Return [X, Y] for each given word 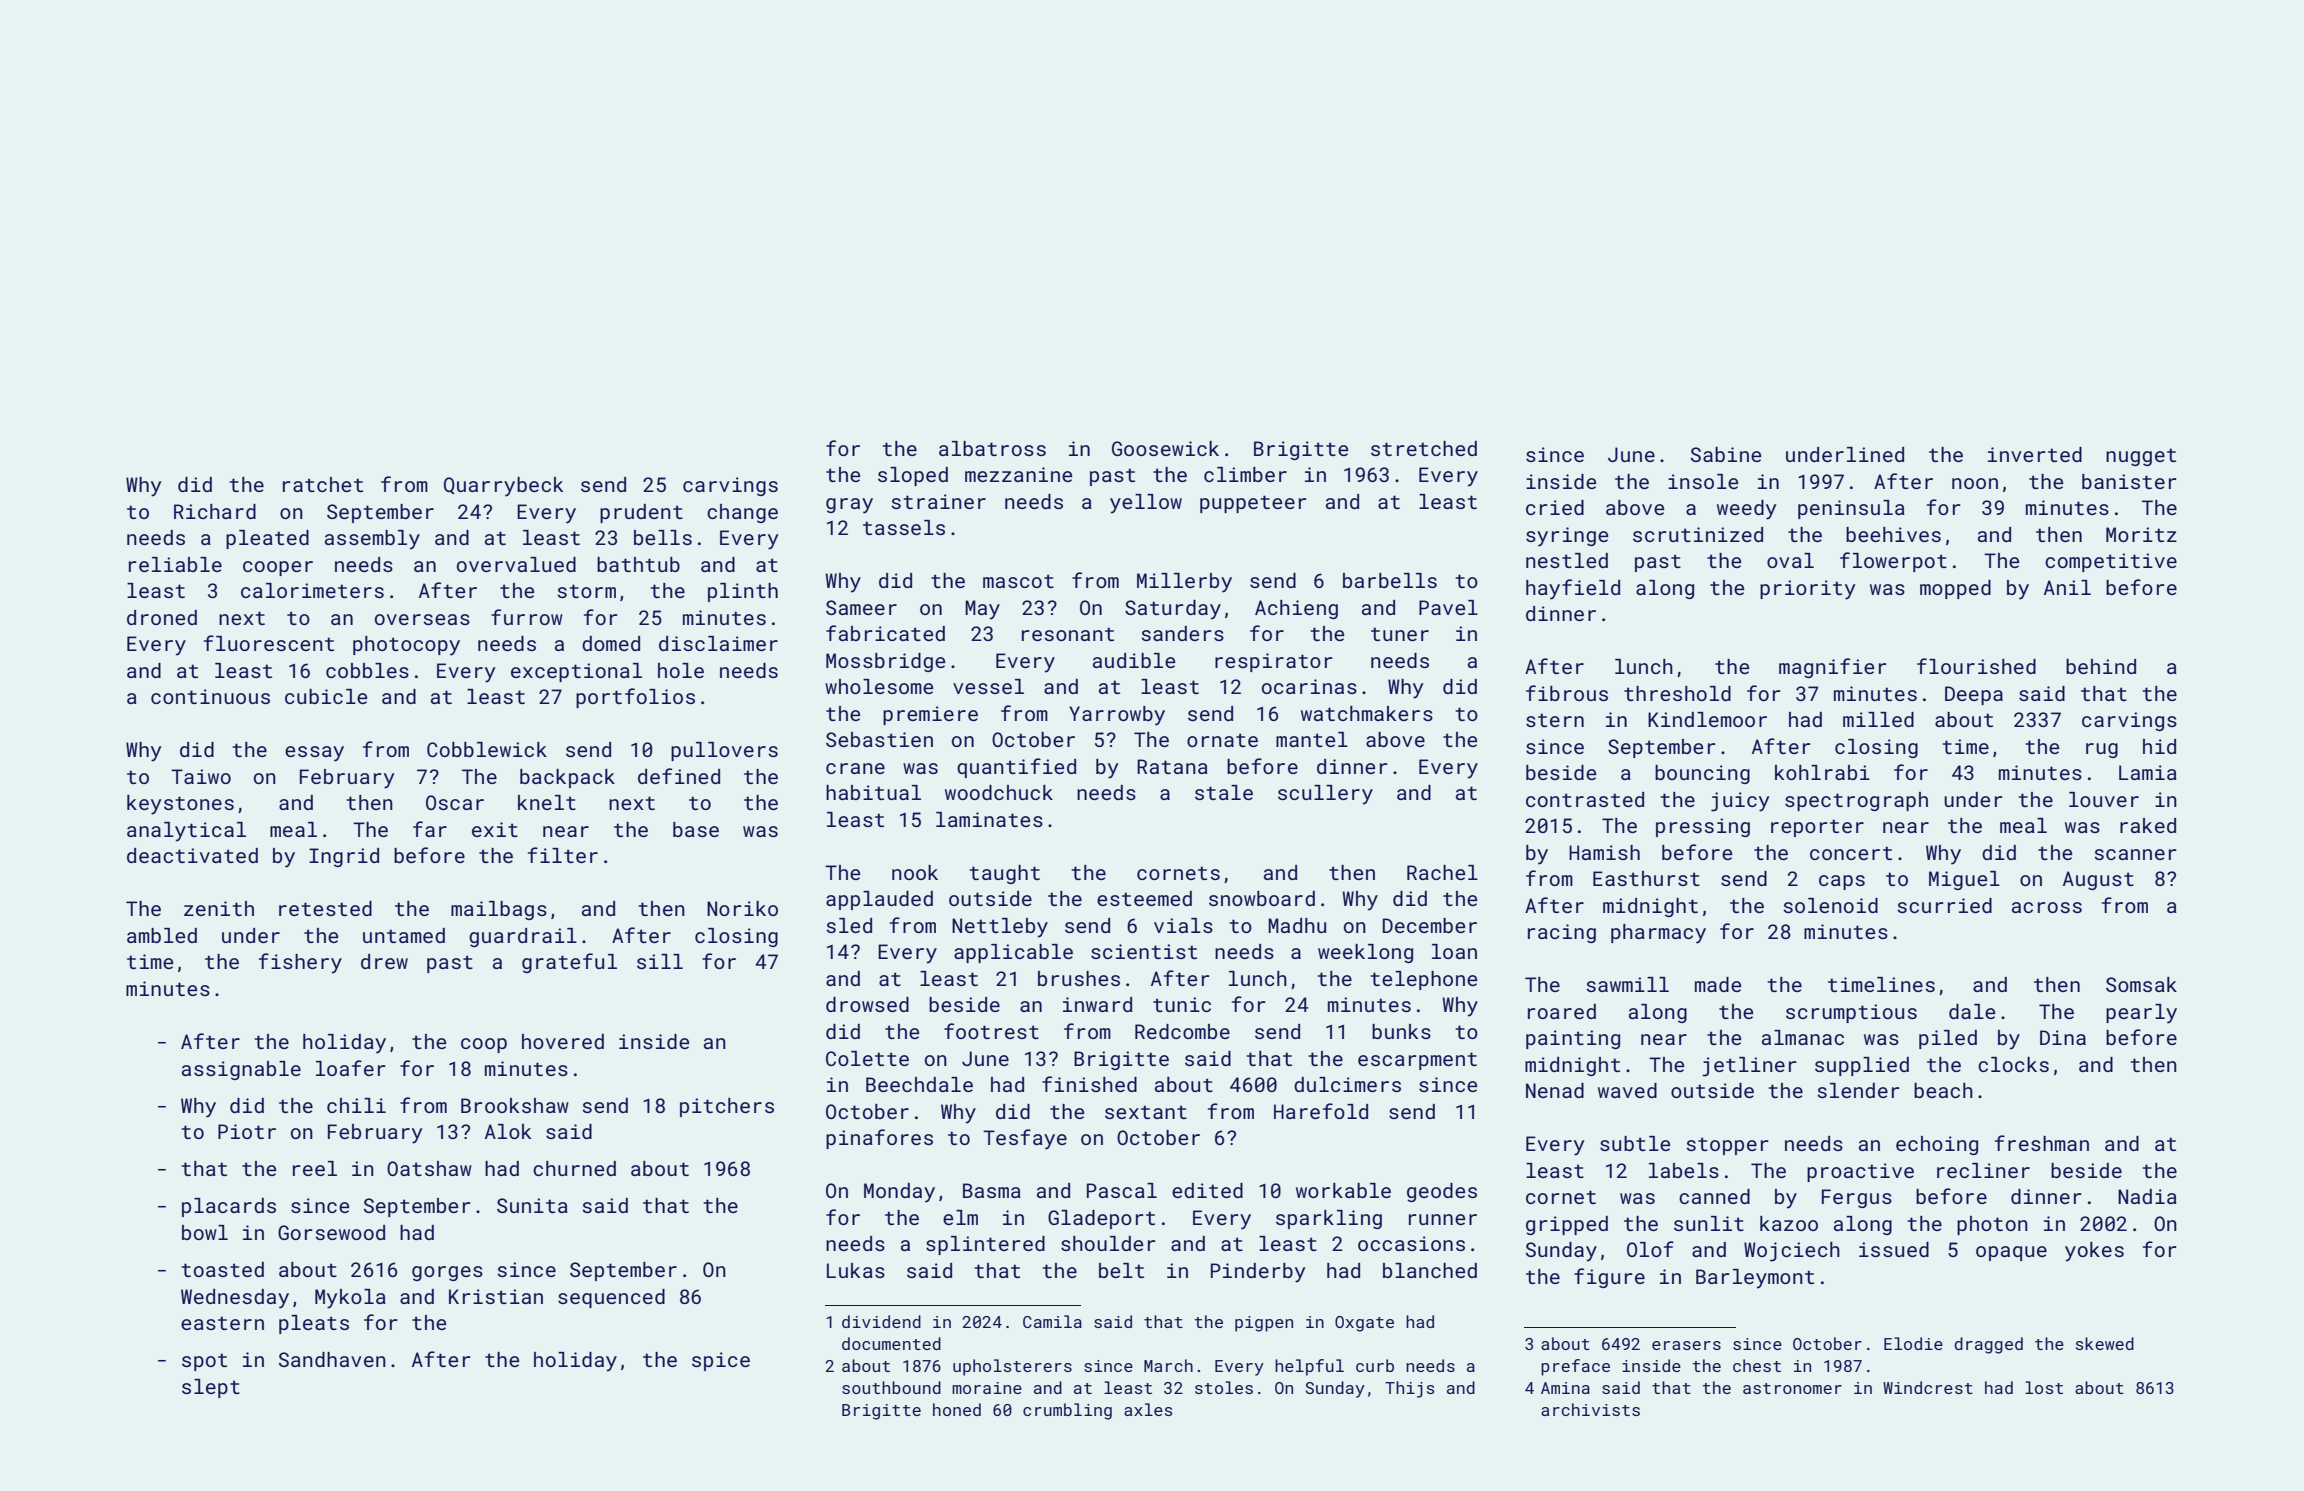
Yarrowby [1117, 716]
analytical [186, 832]
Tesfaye [1025, 1139]
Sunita [532, 1205]
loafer [350, 1068]
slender [1858, 1090]
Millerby [1184, 583]
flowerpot [1893, 562]
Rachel [1442, 872]
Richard [215, 511]
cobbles [367, 670]
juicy [1740, 802]
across [2047, 907]
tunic [1182, 1004]
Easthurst [1646, 878]
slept [211, 1388]
